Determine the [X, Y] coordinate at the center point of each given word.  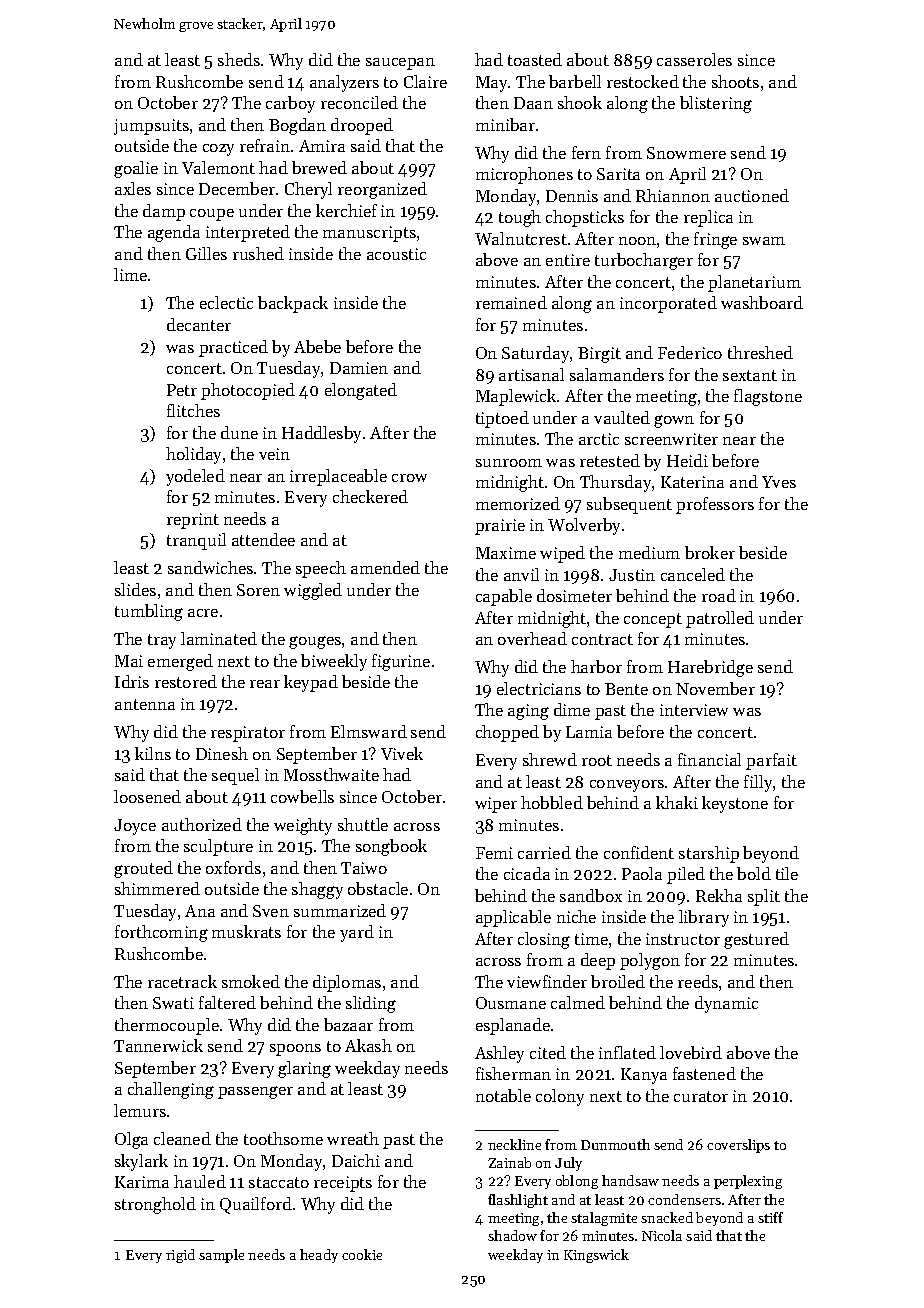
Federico [690, 352]
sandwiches [210, 567]
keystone [735, 804]
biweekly [334, 662]
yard [357, 933]
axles [133, 188]
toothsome [283, 1138]
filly [758, 783]
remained [511, 302]
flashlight [518, 1201]
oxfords [233, 867]
